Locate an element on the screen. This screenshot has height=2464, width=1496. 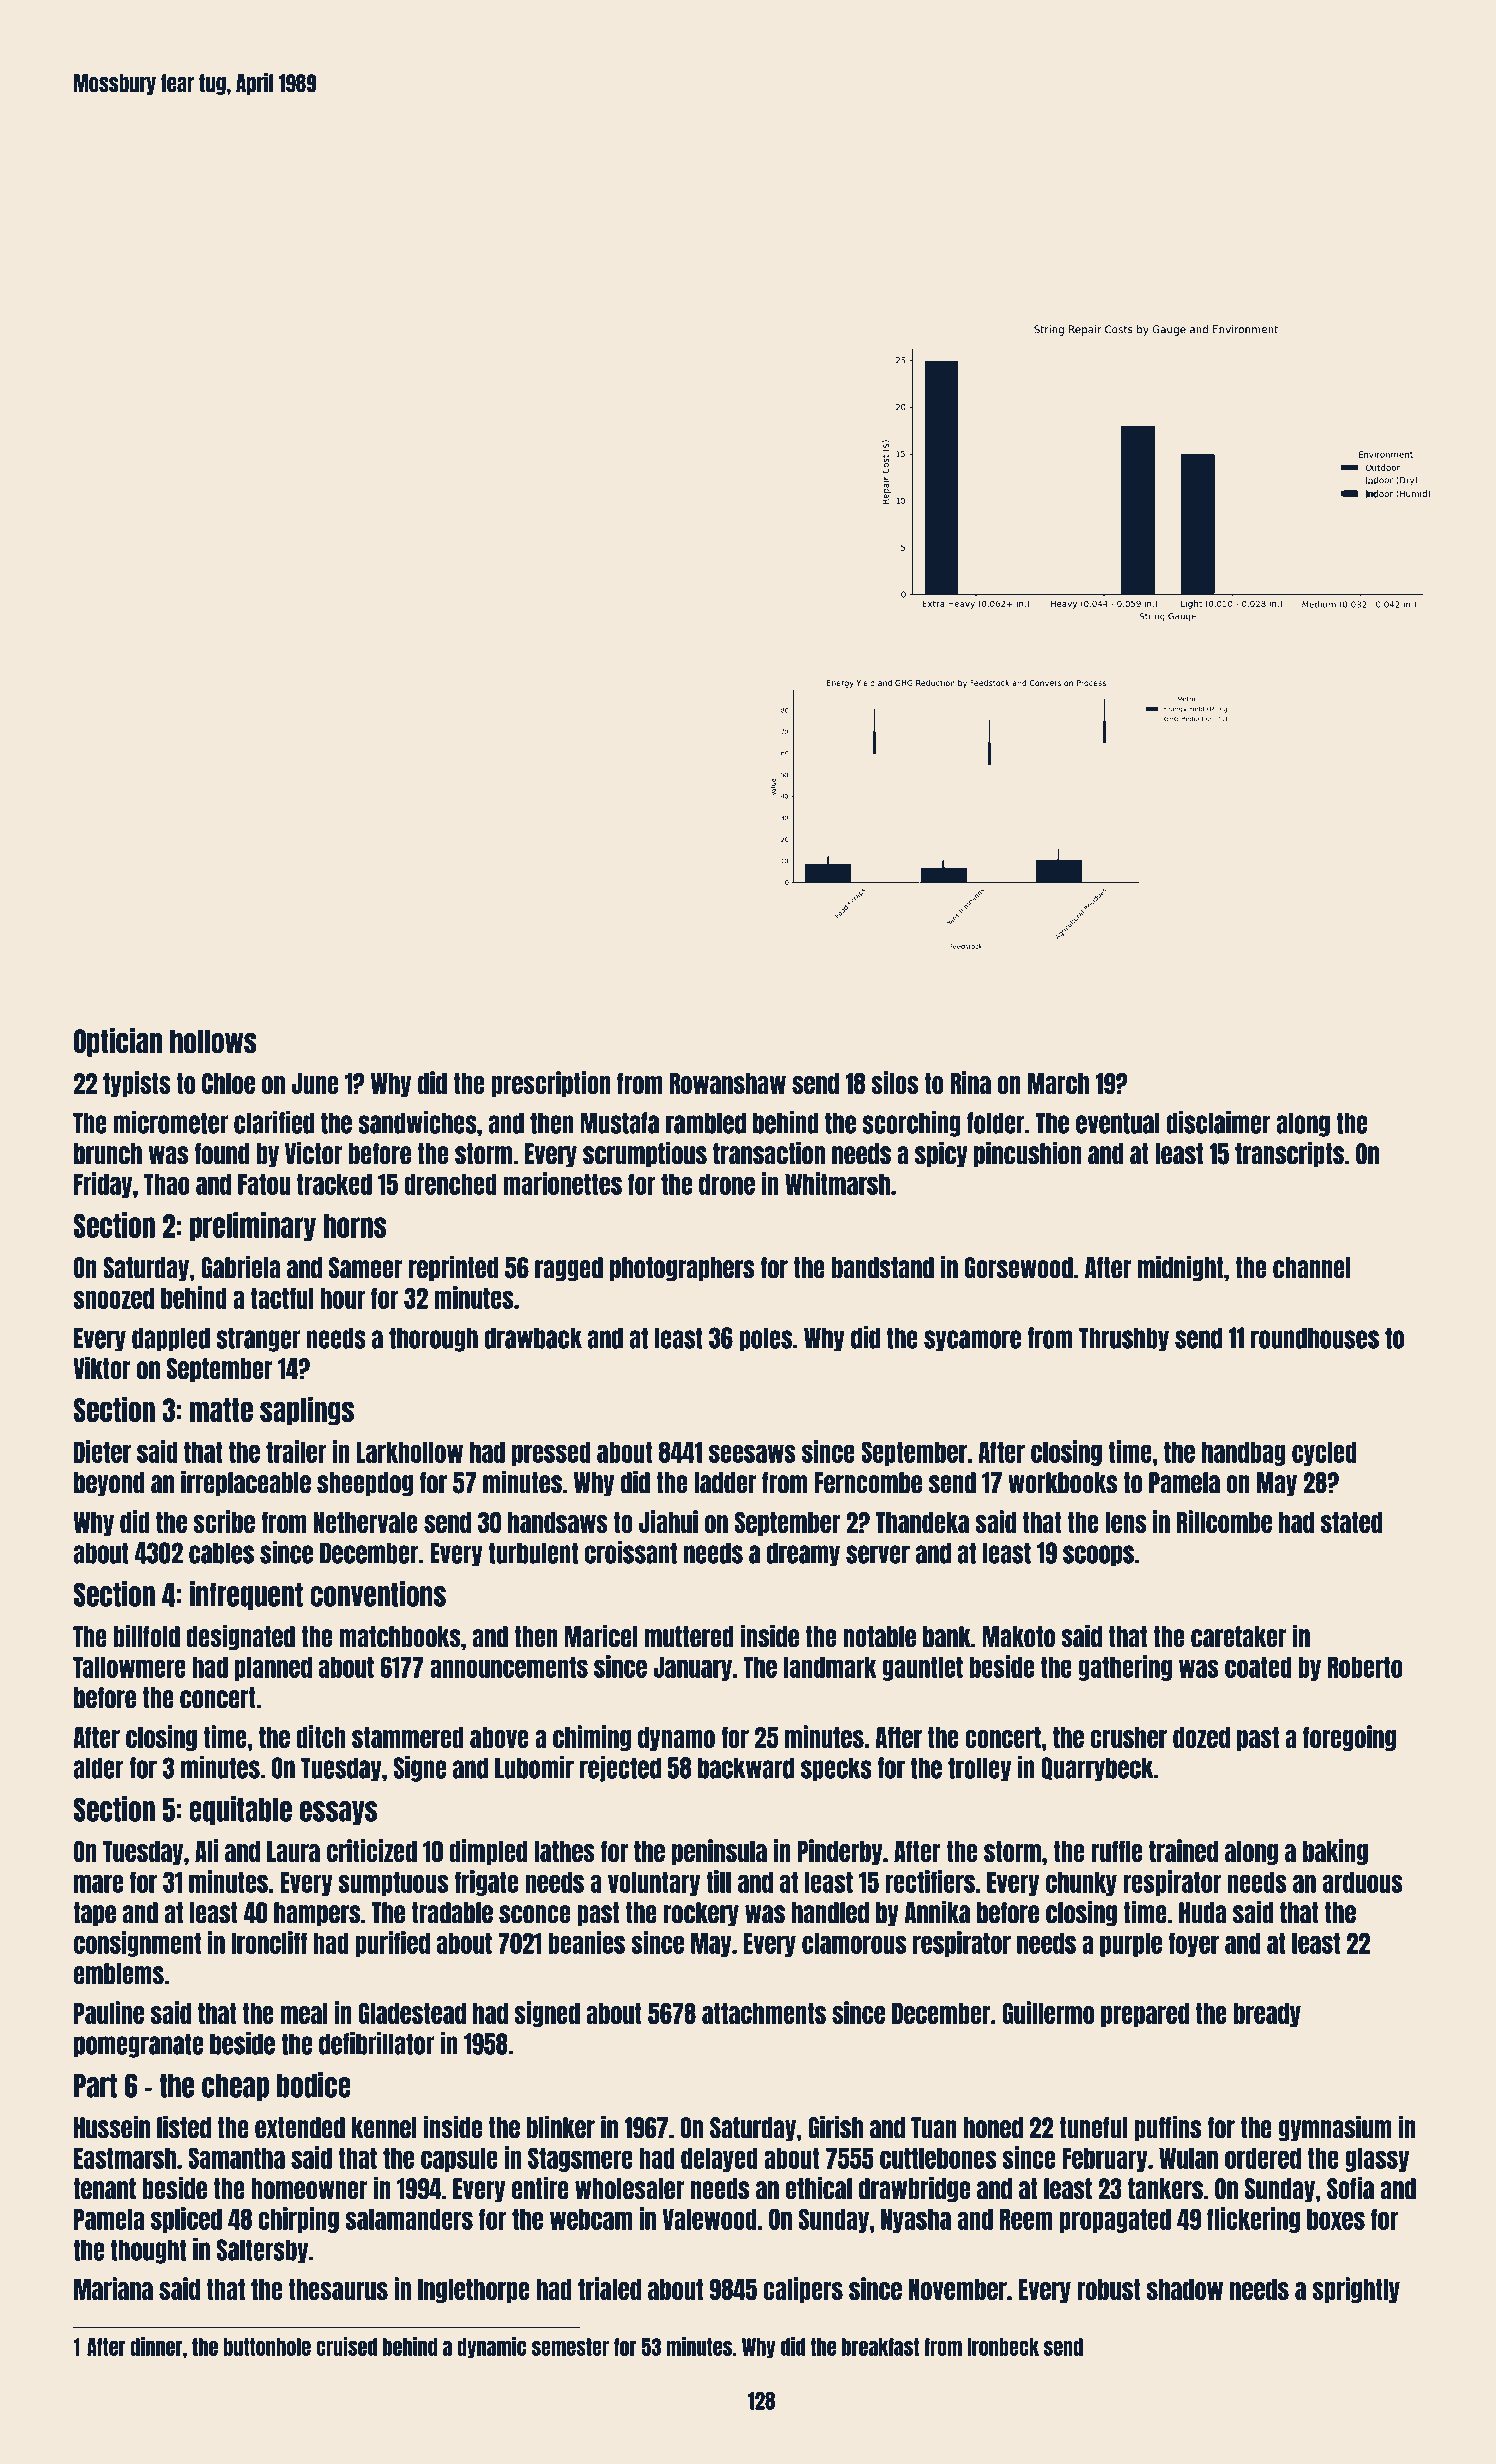
seesaws is located at coordinates (752, 1453).
